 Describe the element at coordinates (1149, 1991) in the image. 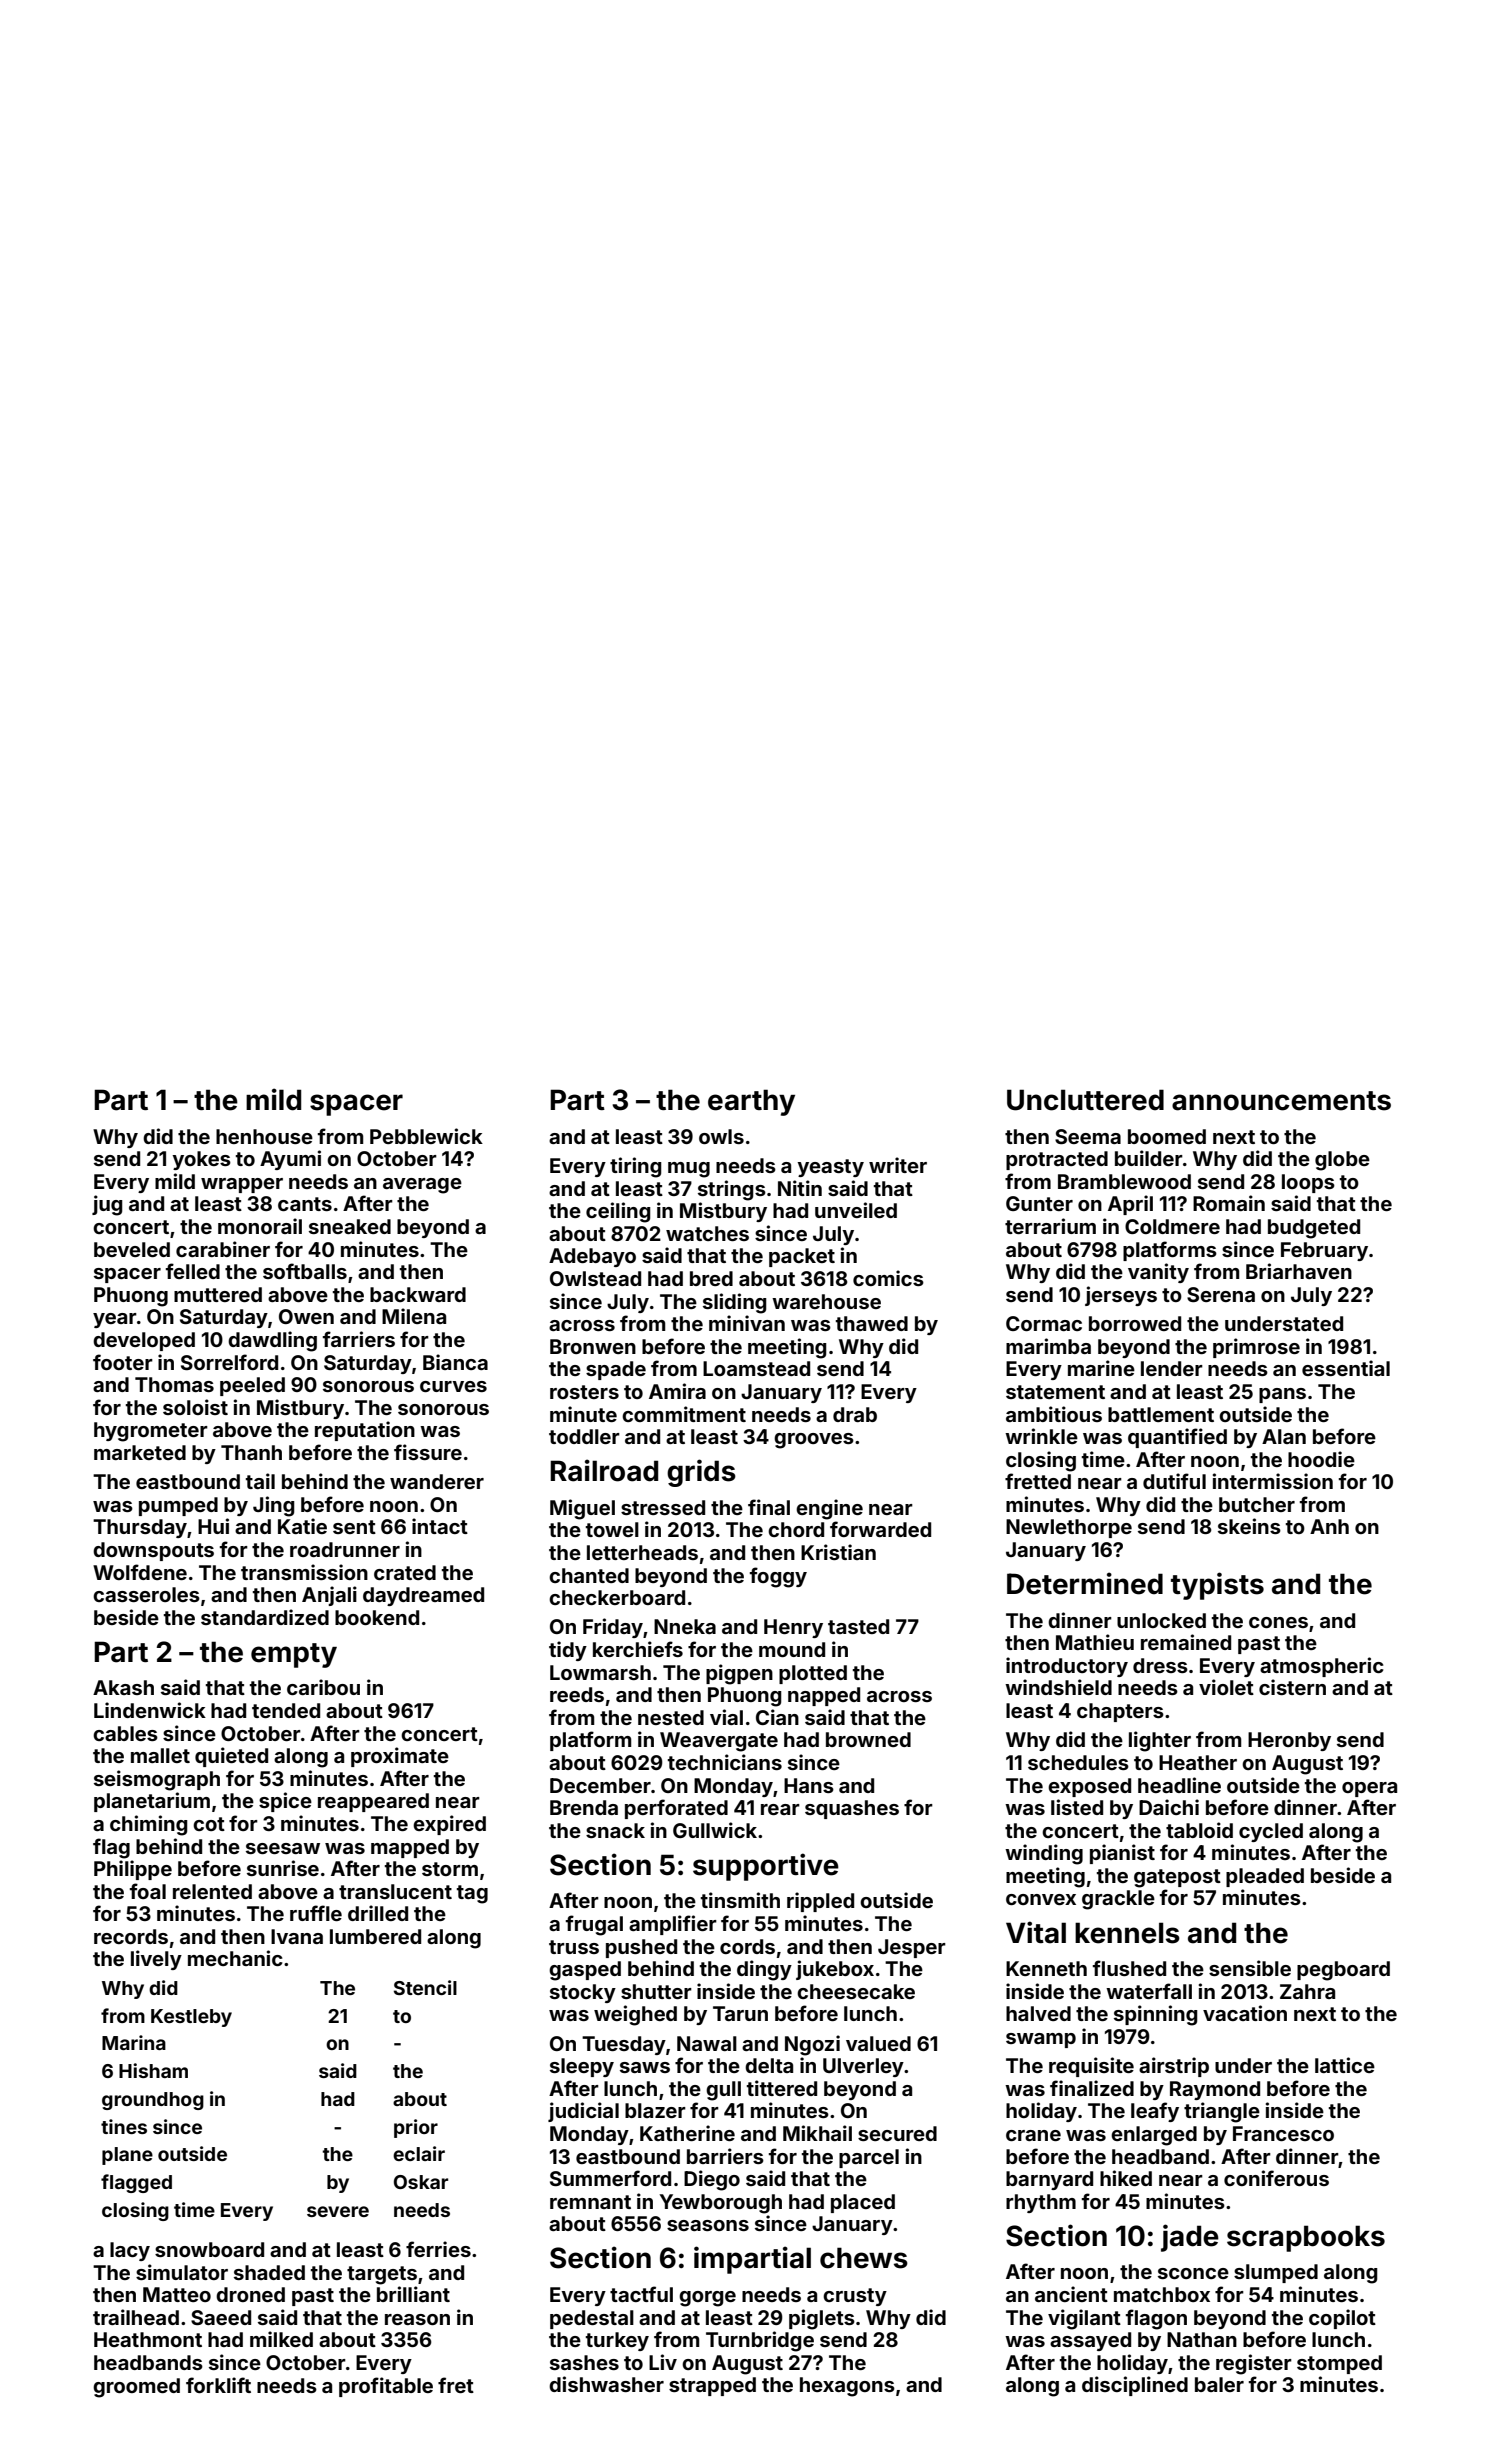

I see `waterfall` at that location.
